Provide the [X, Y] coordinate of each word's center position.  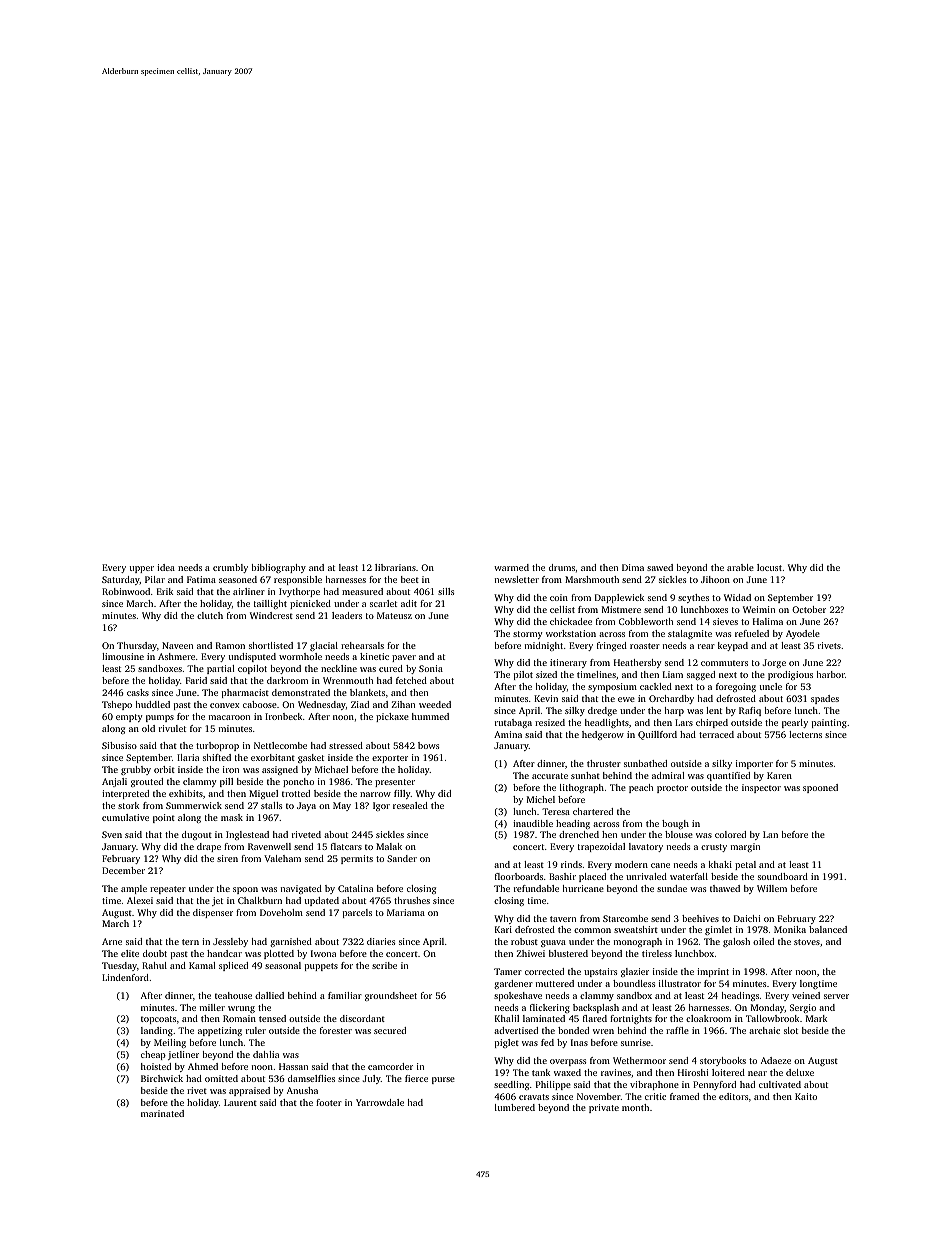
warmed [511, 567]
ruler [256, 1030]
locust [769, 567]
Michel [541, 799]
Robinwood [126, 591]
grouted [147, 782]
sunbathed [645, 763]
